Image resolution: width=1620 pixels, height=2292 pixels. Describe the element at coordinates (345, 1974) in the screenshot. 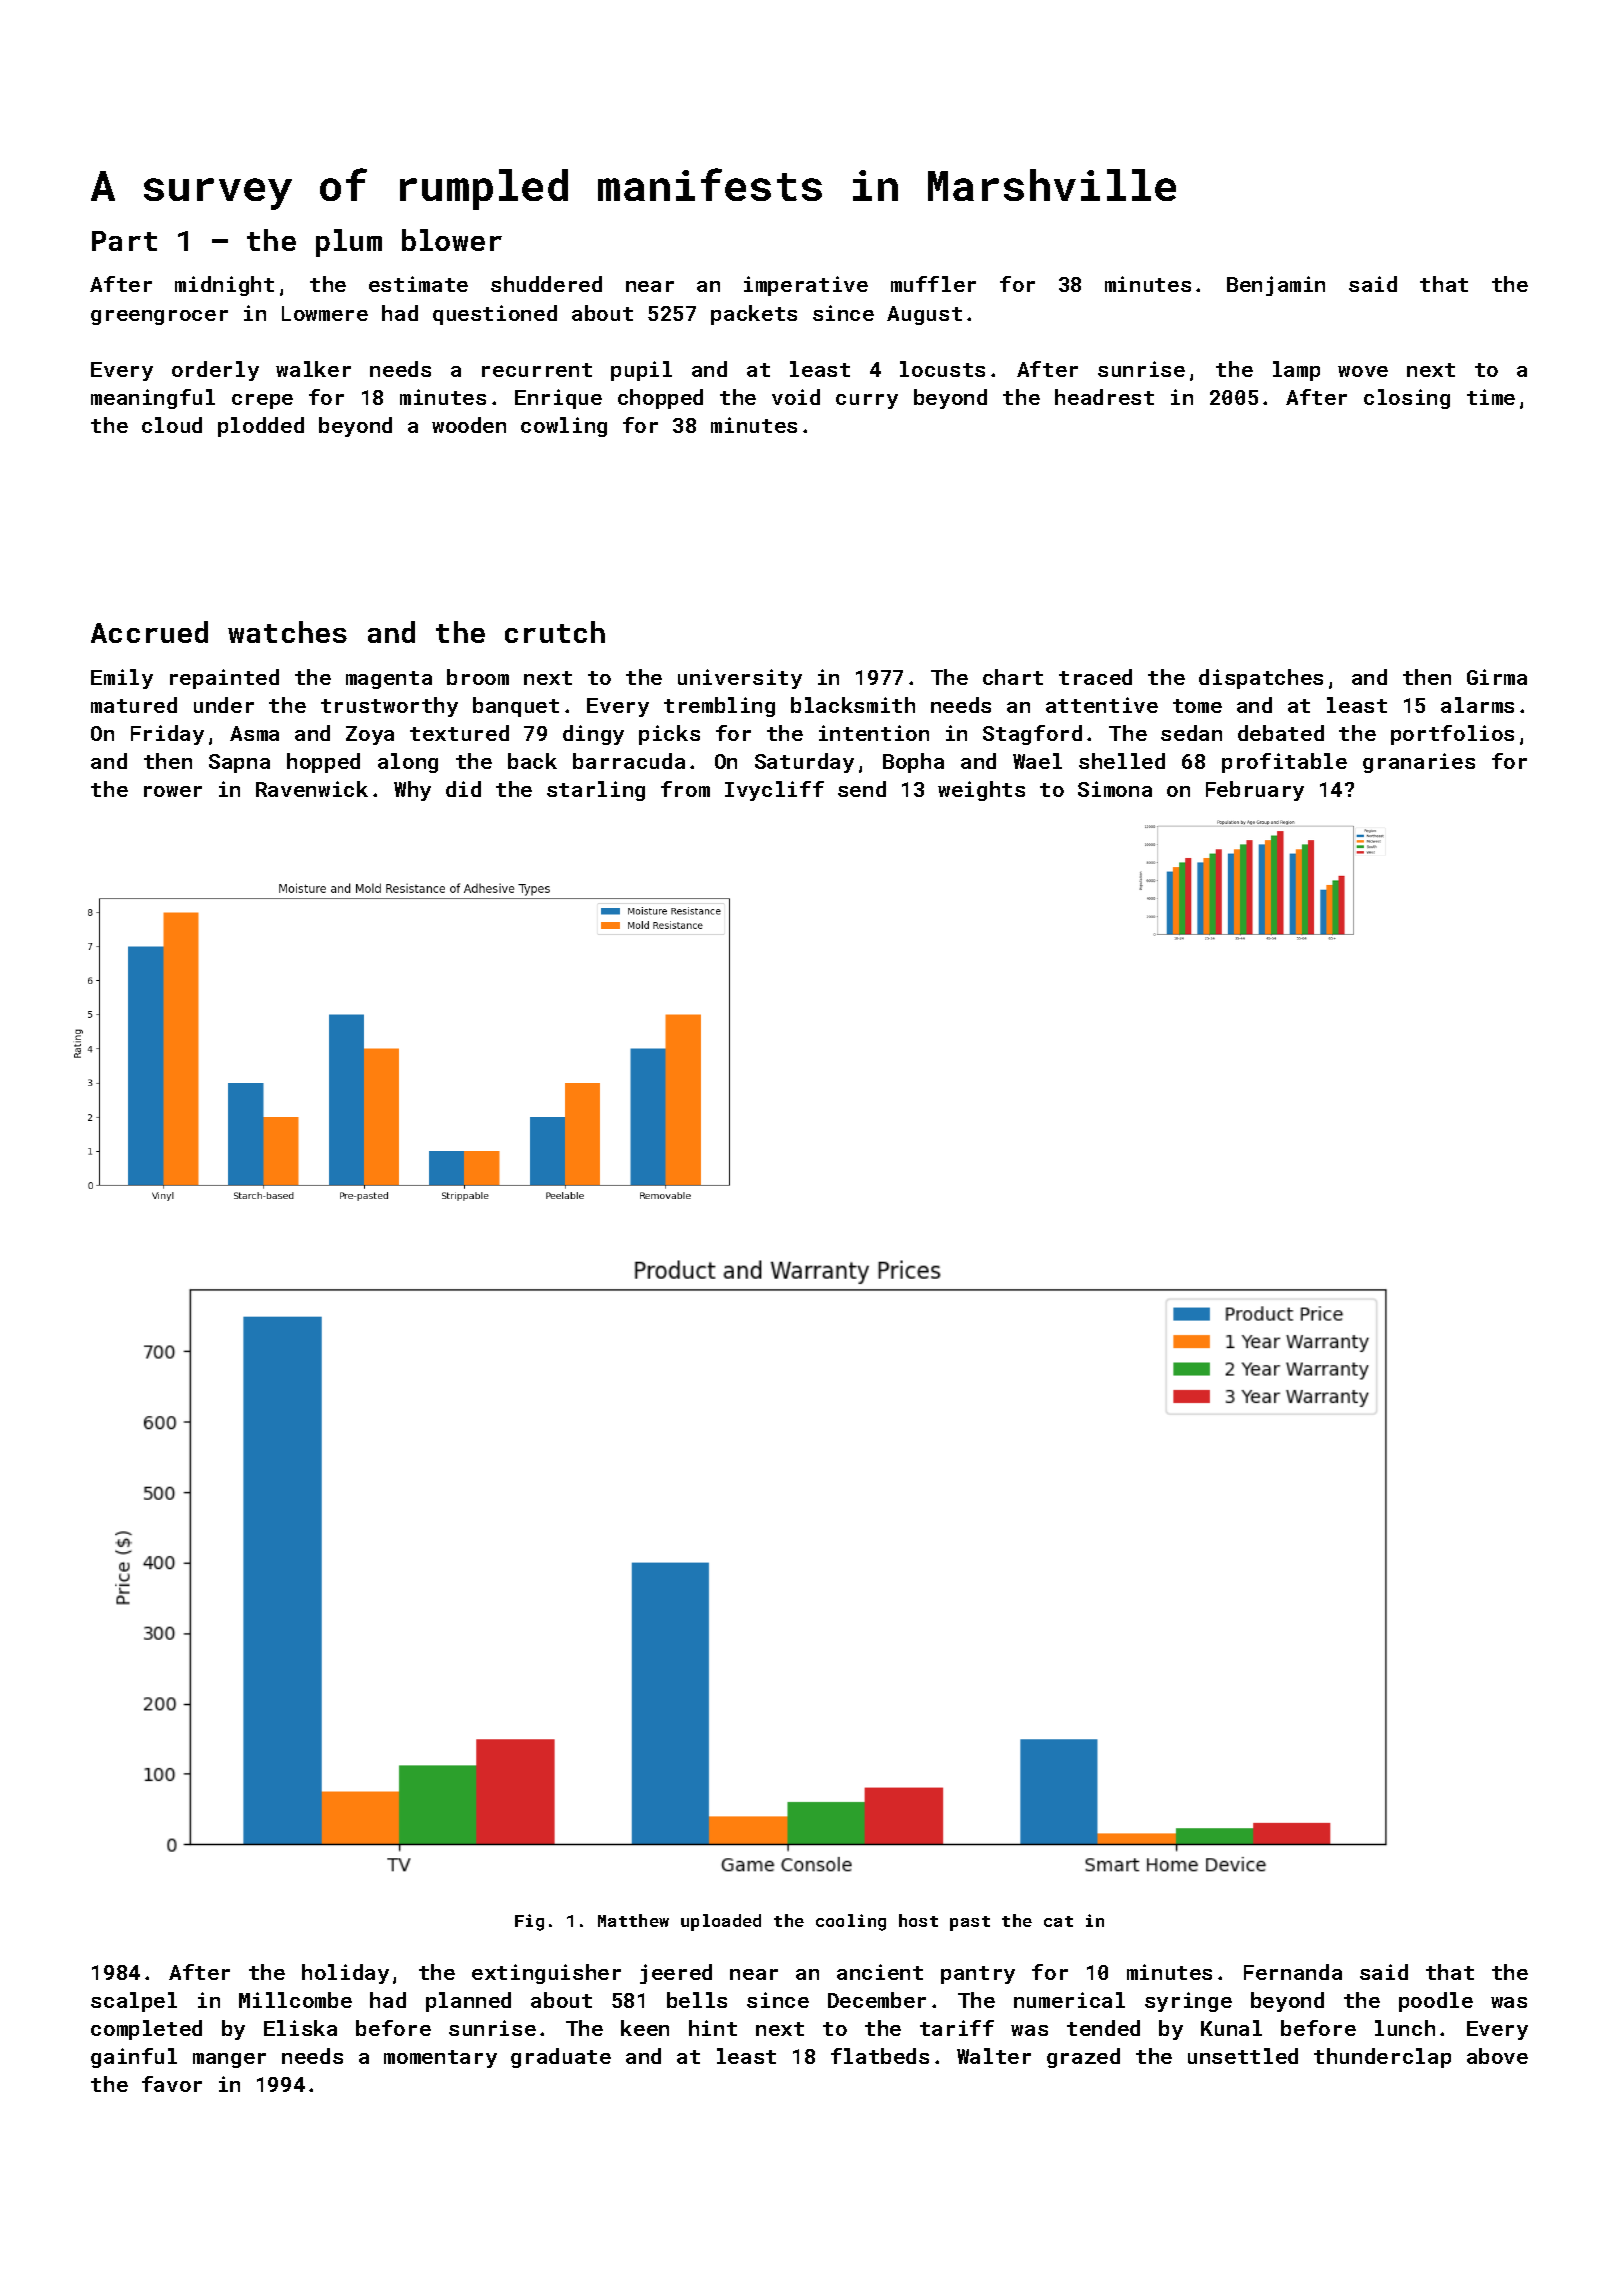

I see `holiday` at that location.
